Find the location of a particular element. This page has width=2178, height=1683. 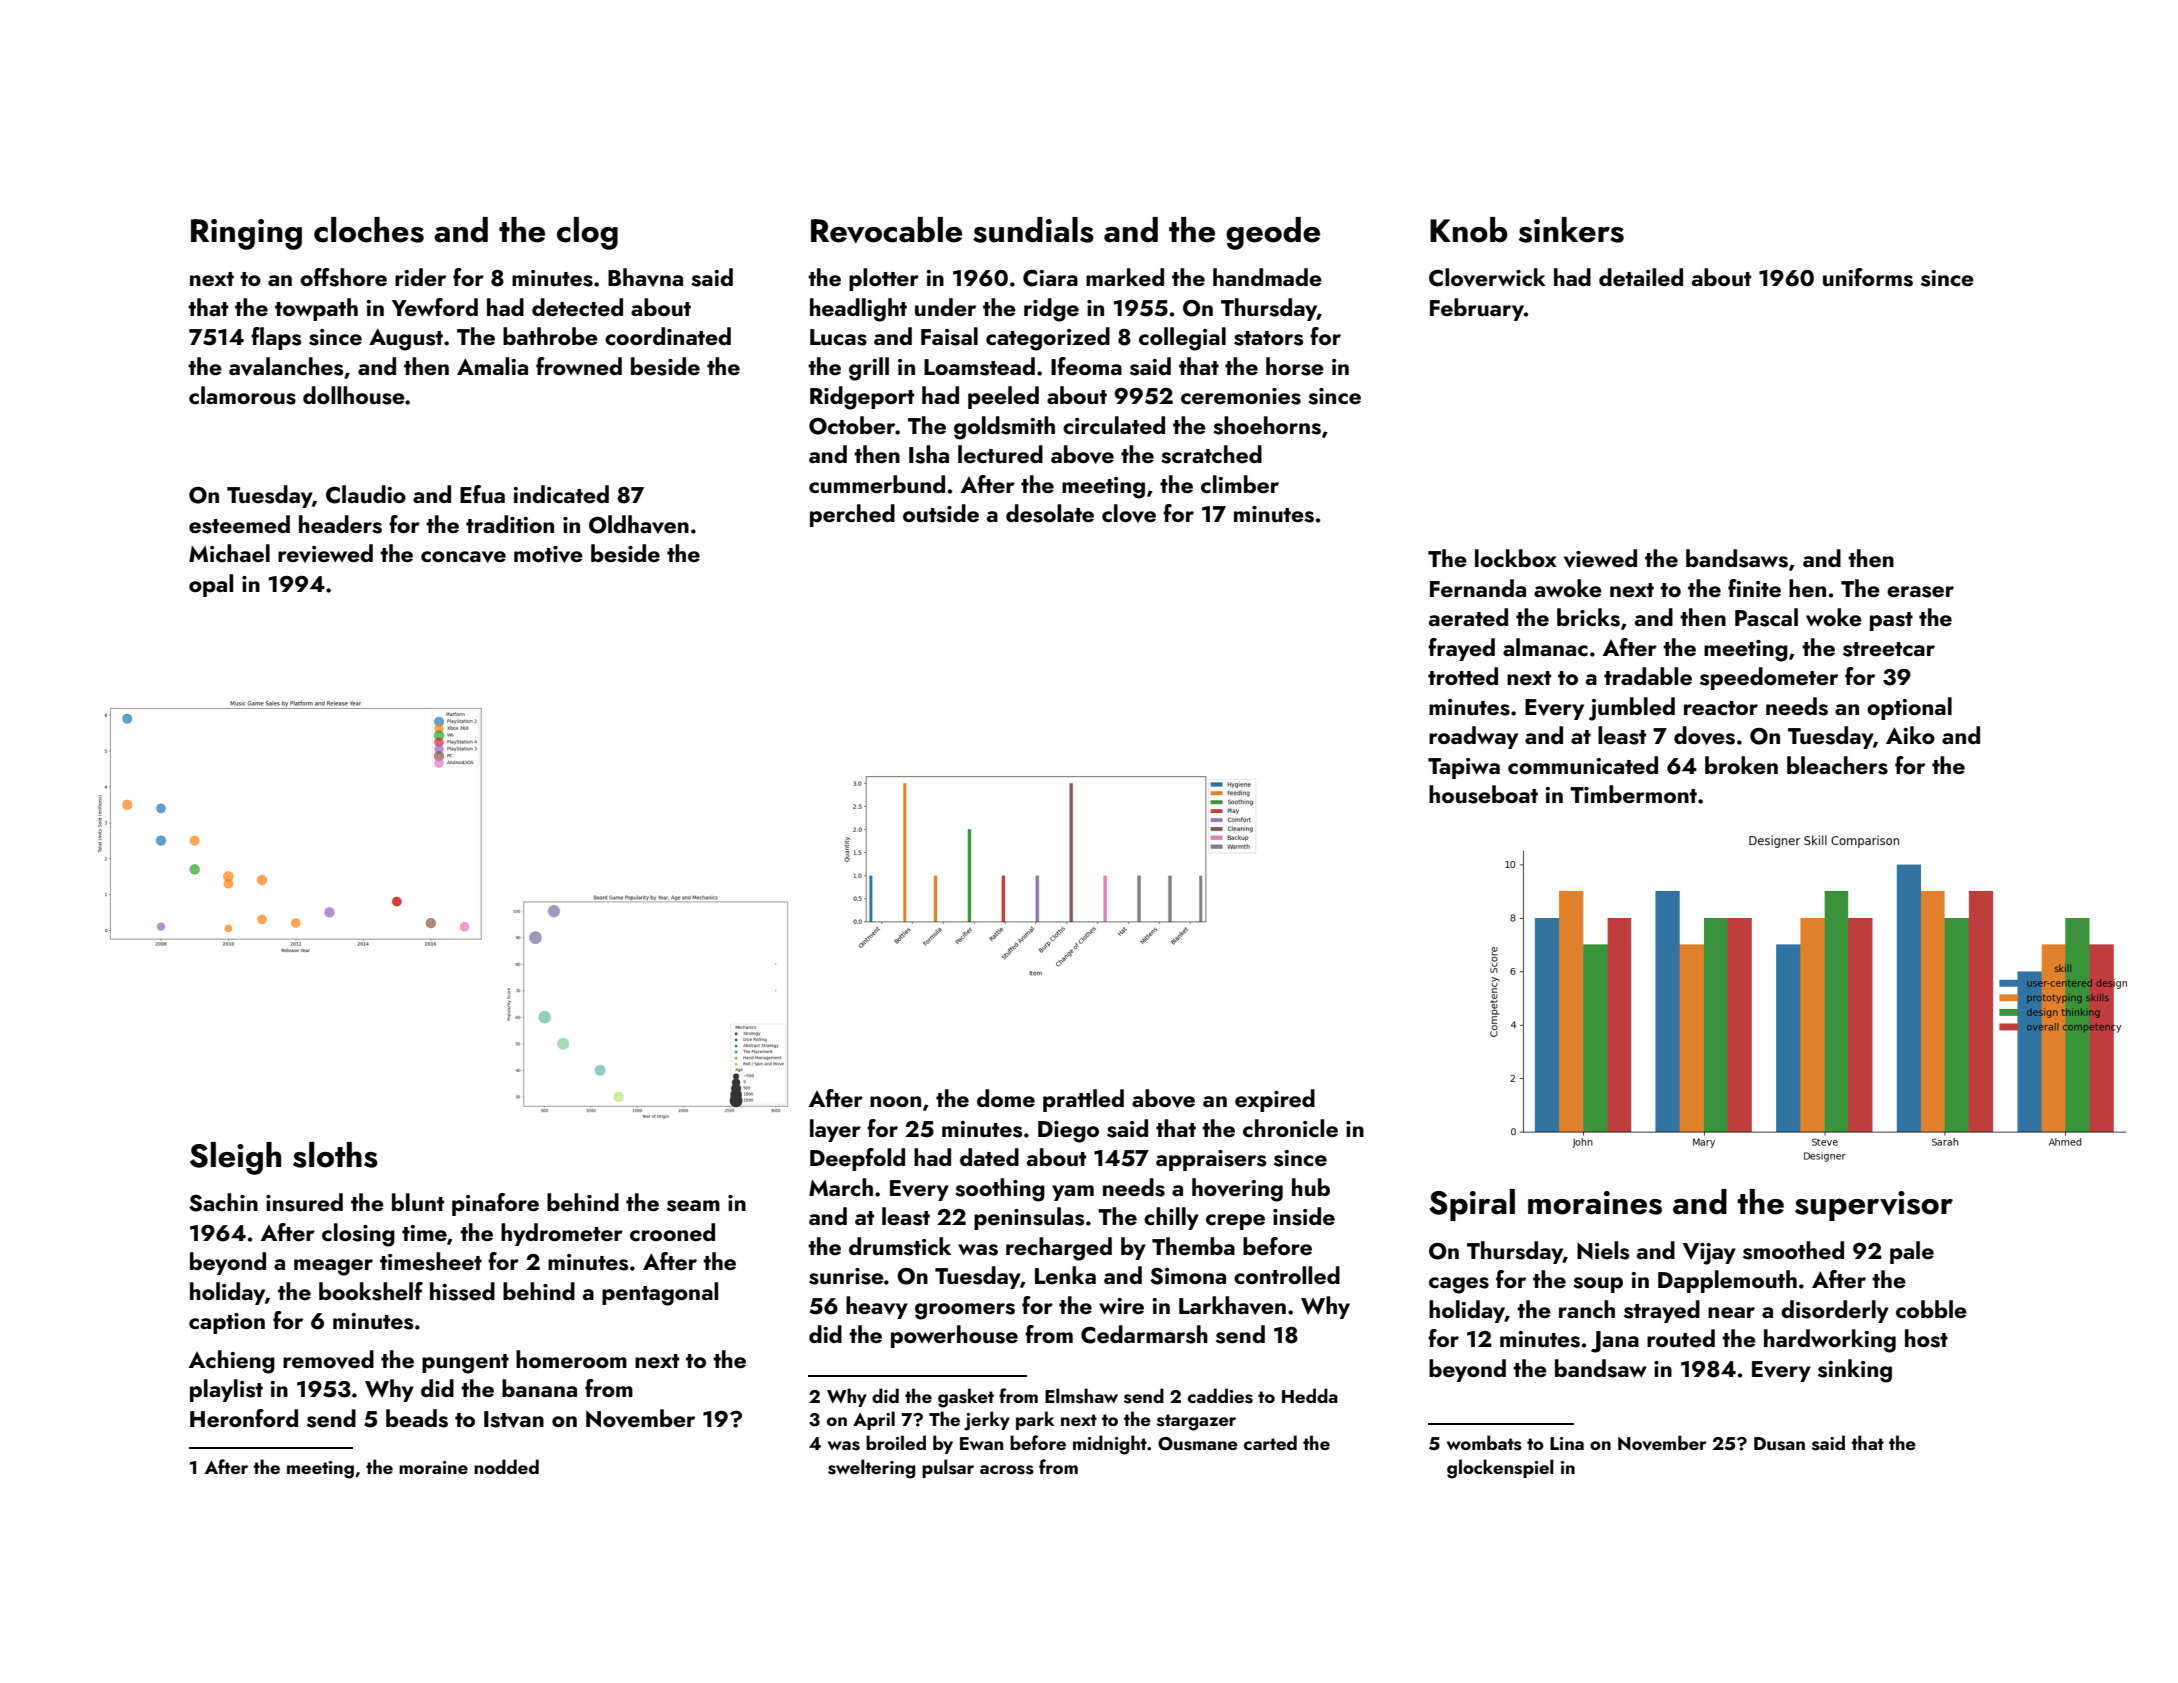

Sleigh is located at coordinates (235, 1158).
